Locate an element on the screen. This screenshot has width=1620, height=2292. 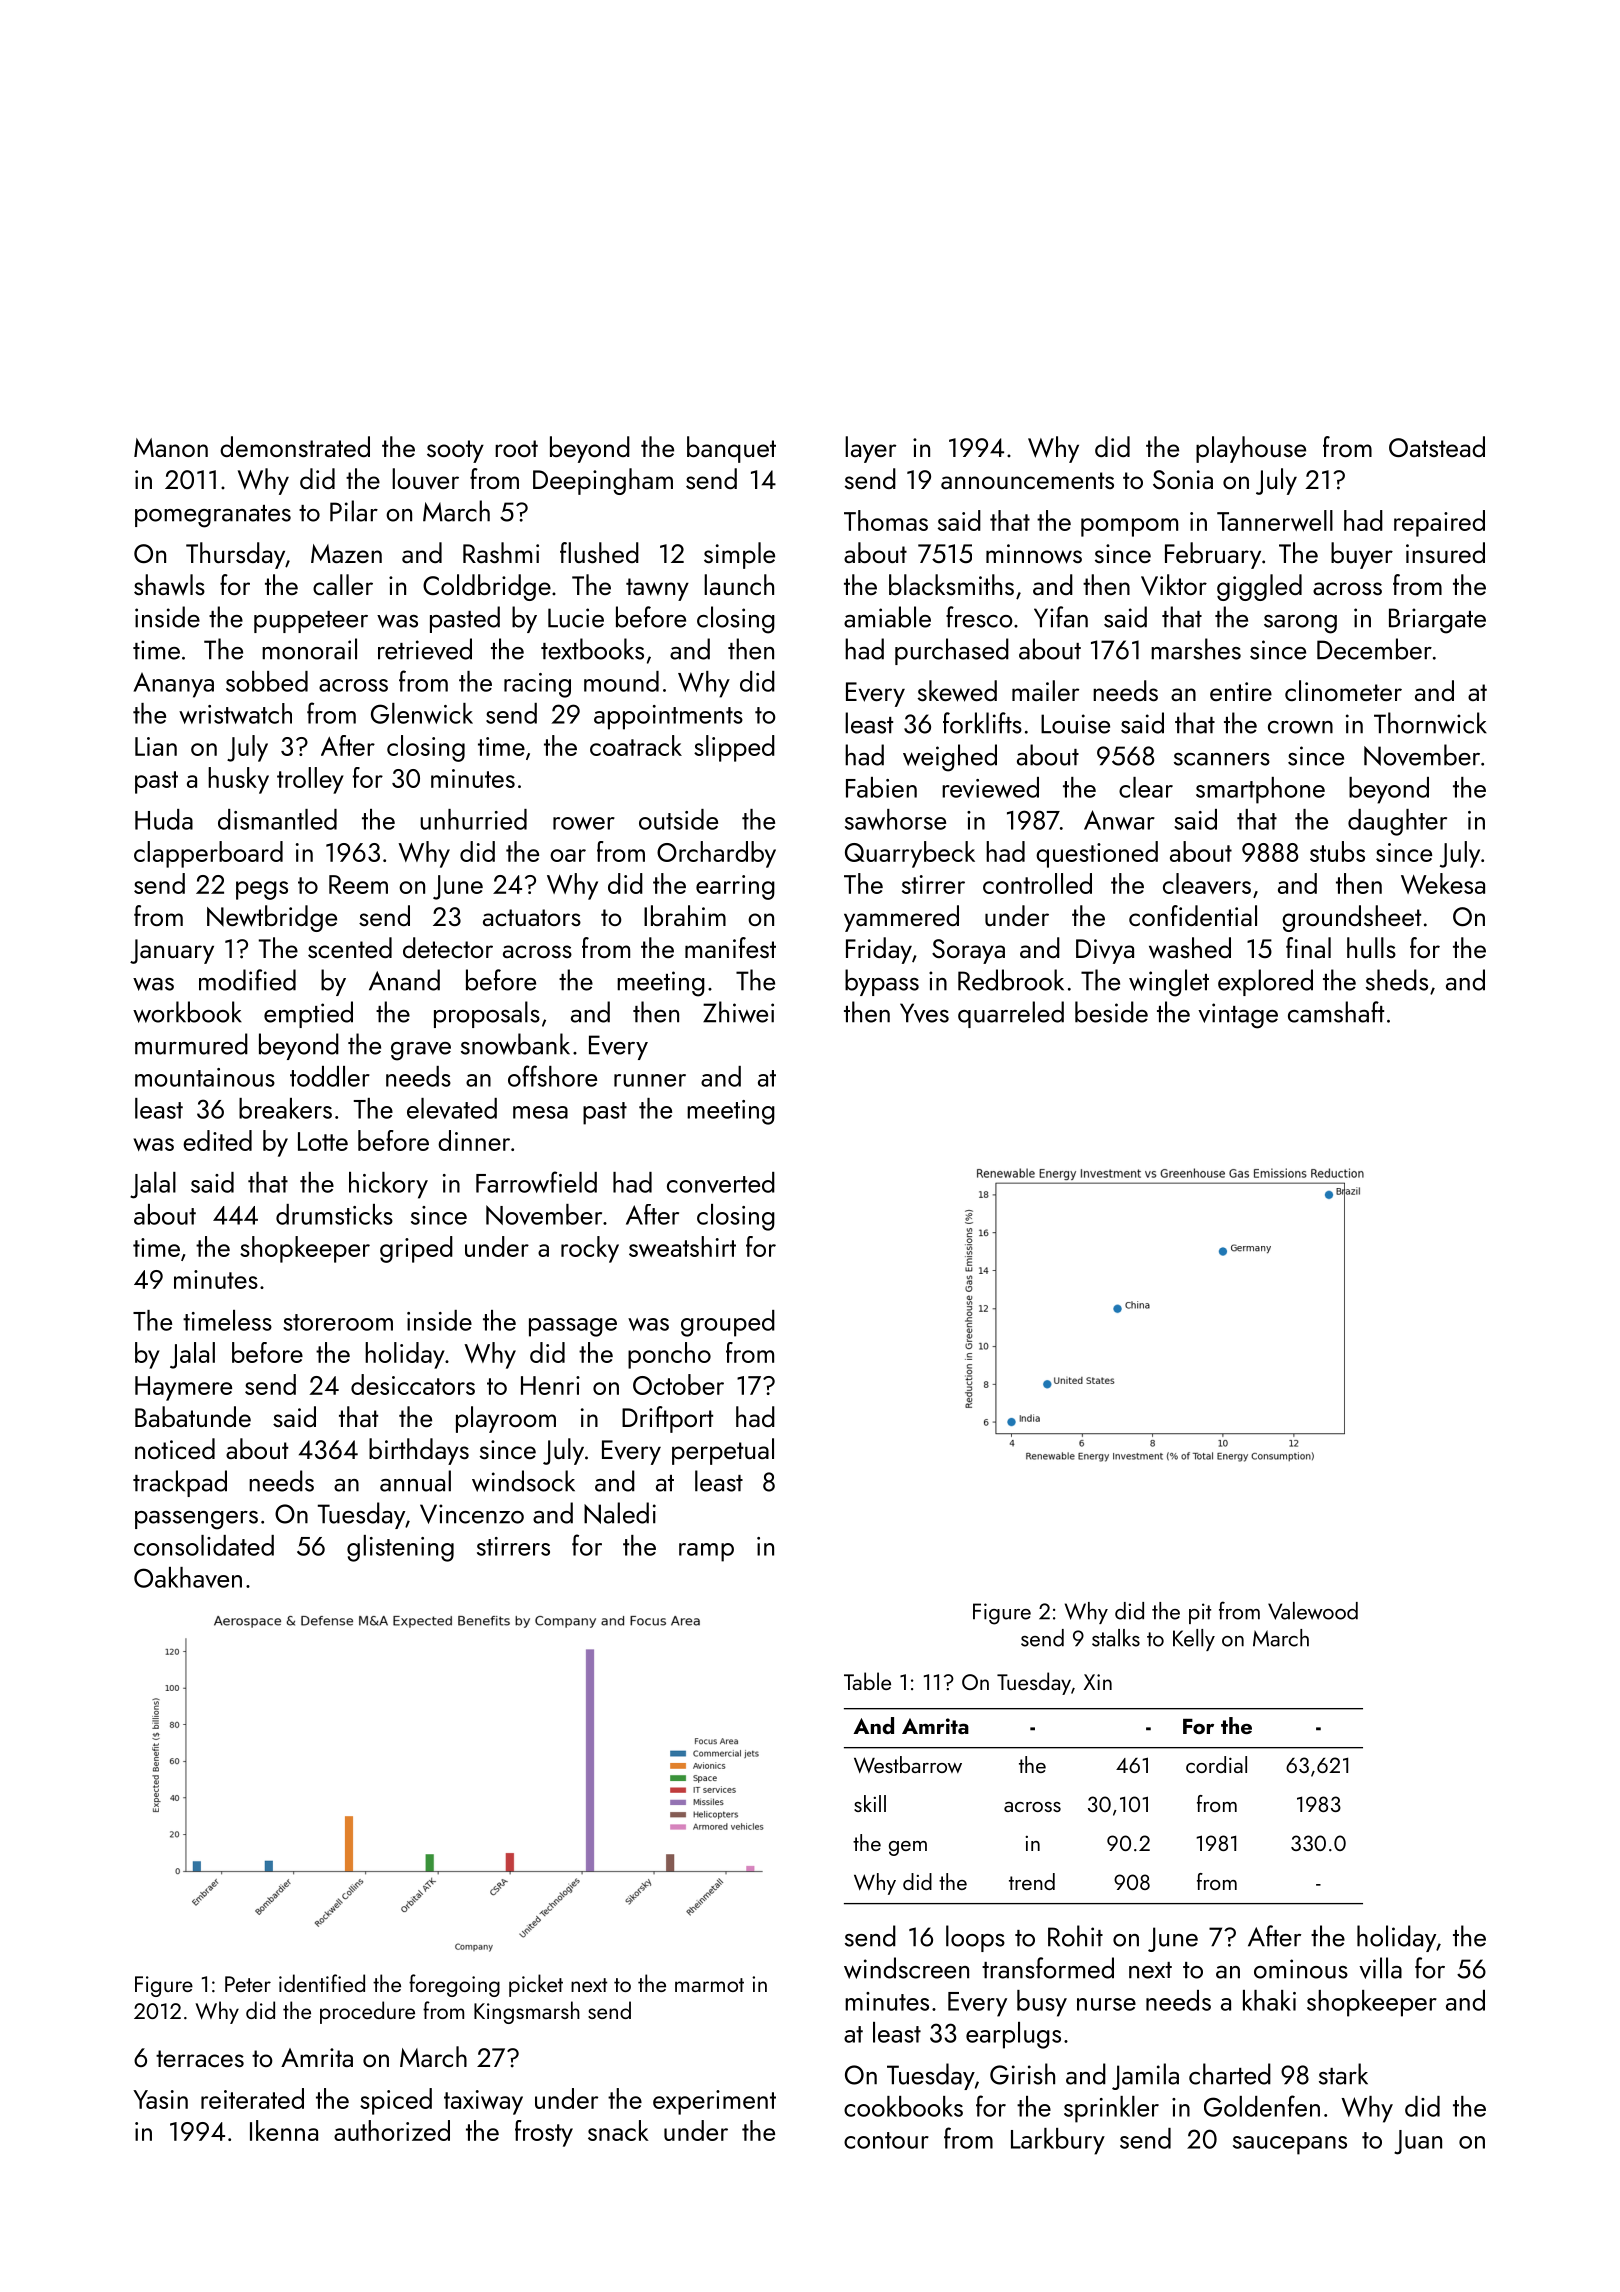
snack is located at coordinates (618, 2130).
